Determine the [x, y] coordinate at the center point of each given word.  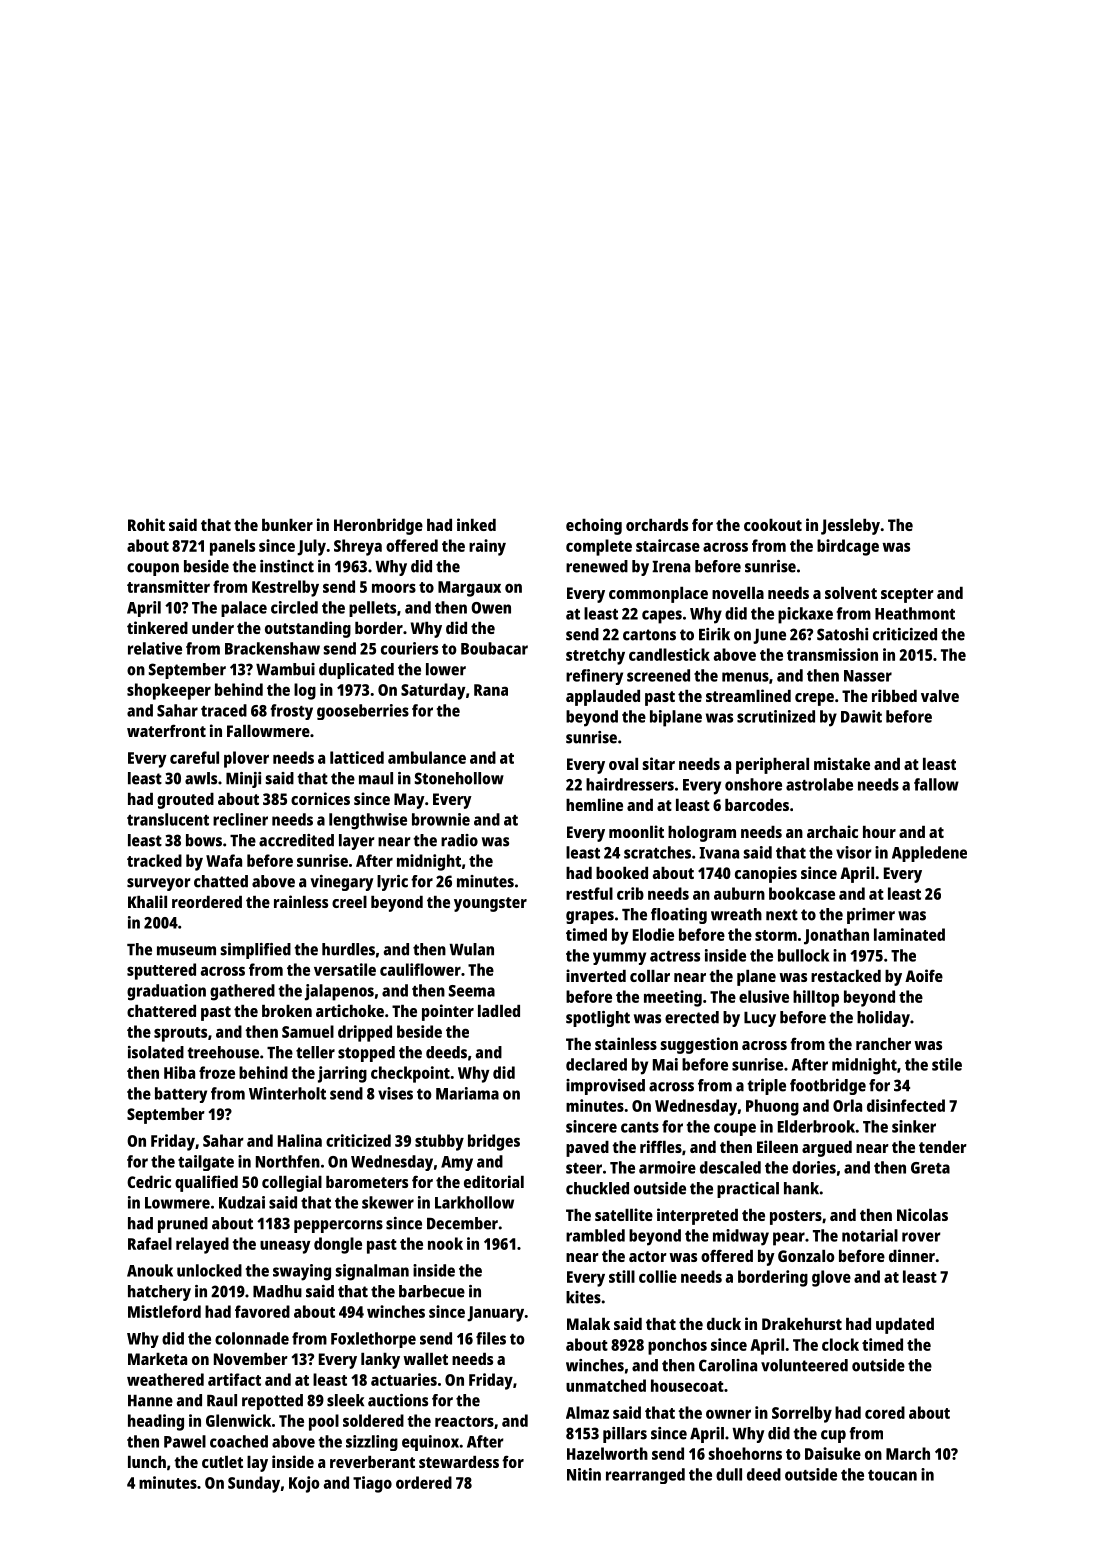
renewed [597, 566]
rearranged [645, 1476]
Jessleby [850, 527]
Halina [300, 1140]
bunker [287, 525]
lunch [147, 1462]
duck [724, 1324]
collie [658, 1276]
